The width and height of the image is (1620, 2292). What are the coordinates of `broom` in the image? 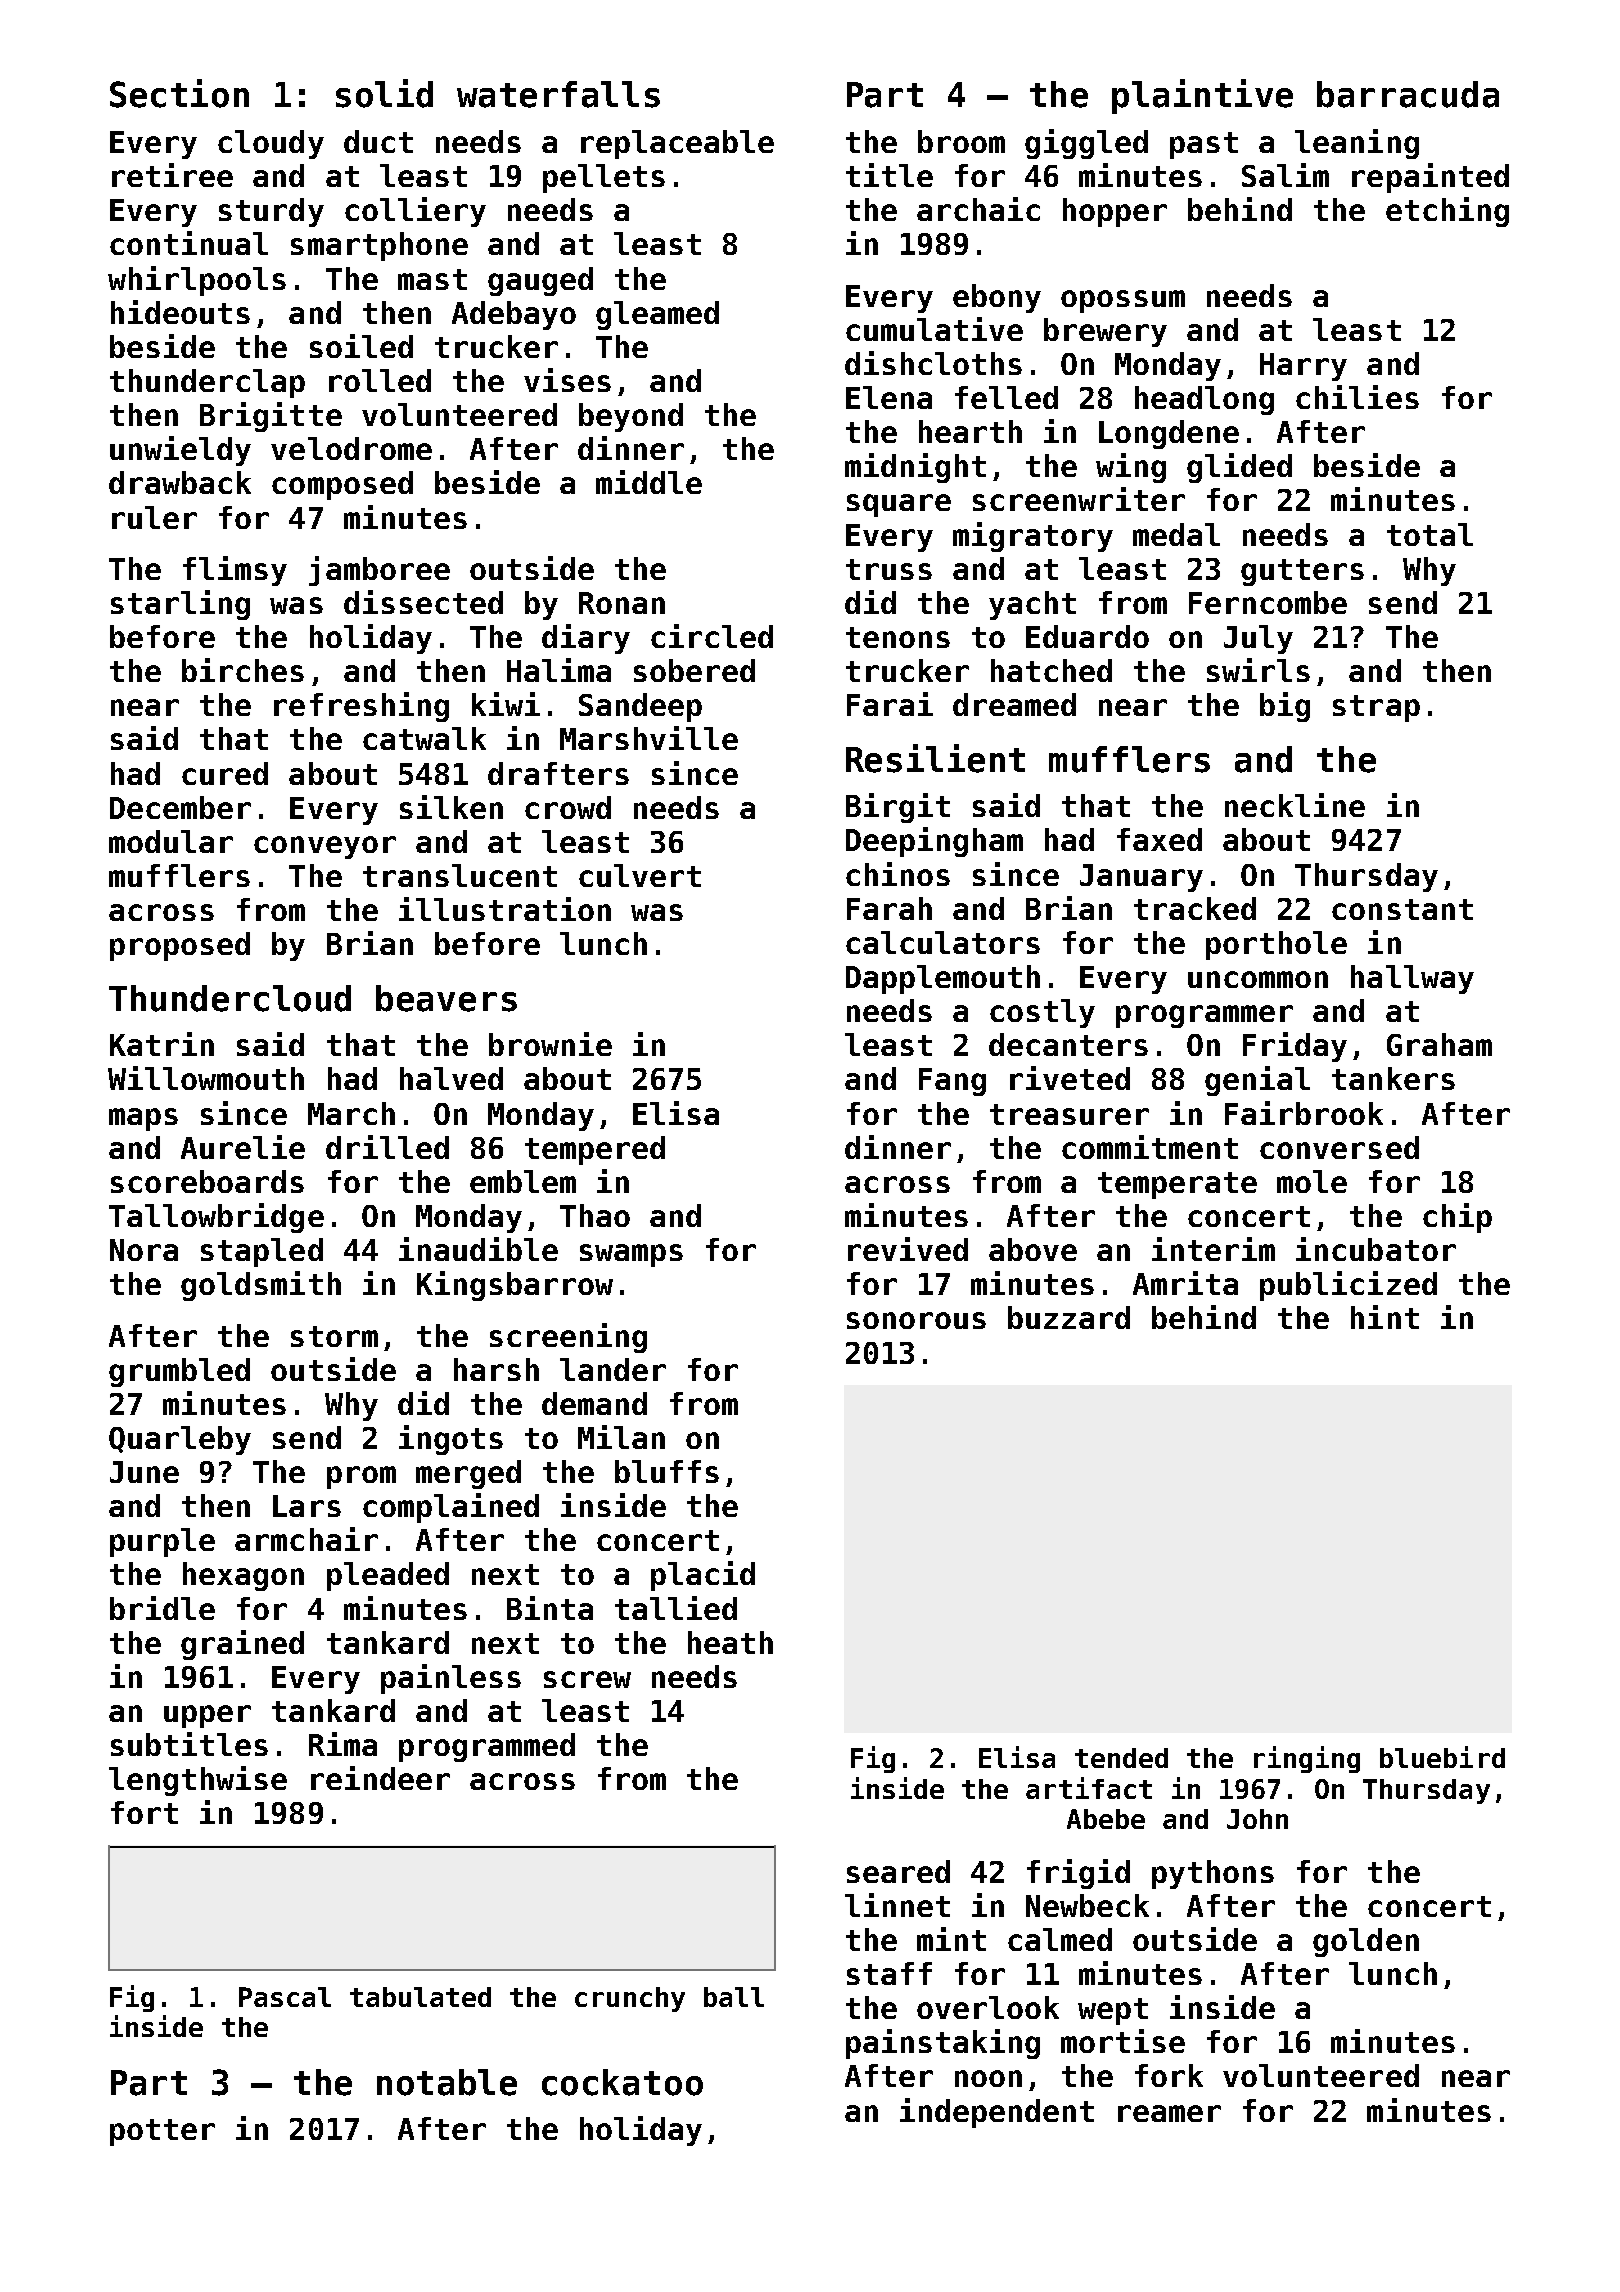 It's located at (961, 141).
